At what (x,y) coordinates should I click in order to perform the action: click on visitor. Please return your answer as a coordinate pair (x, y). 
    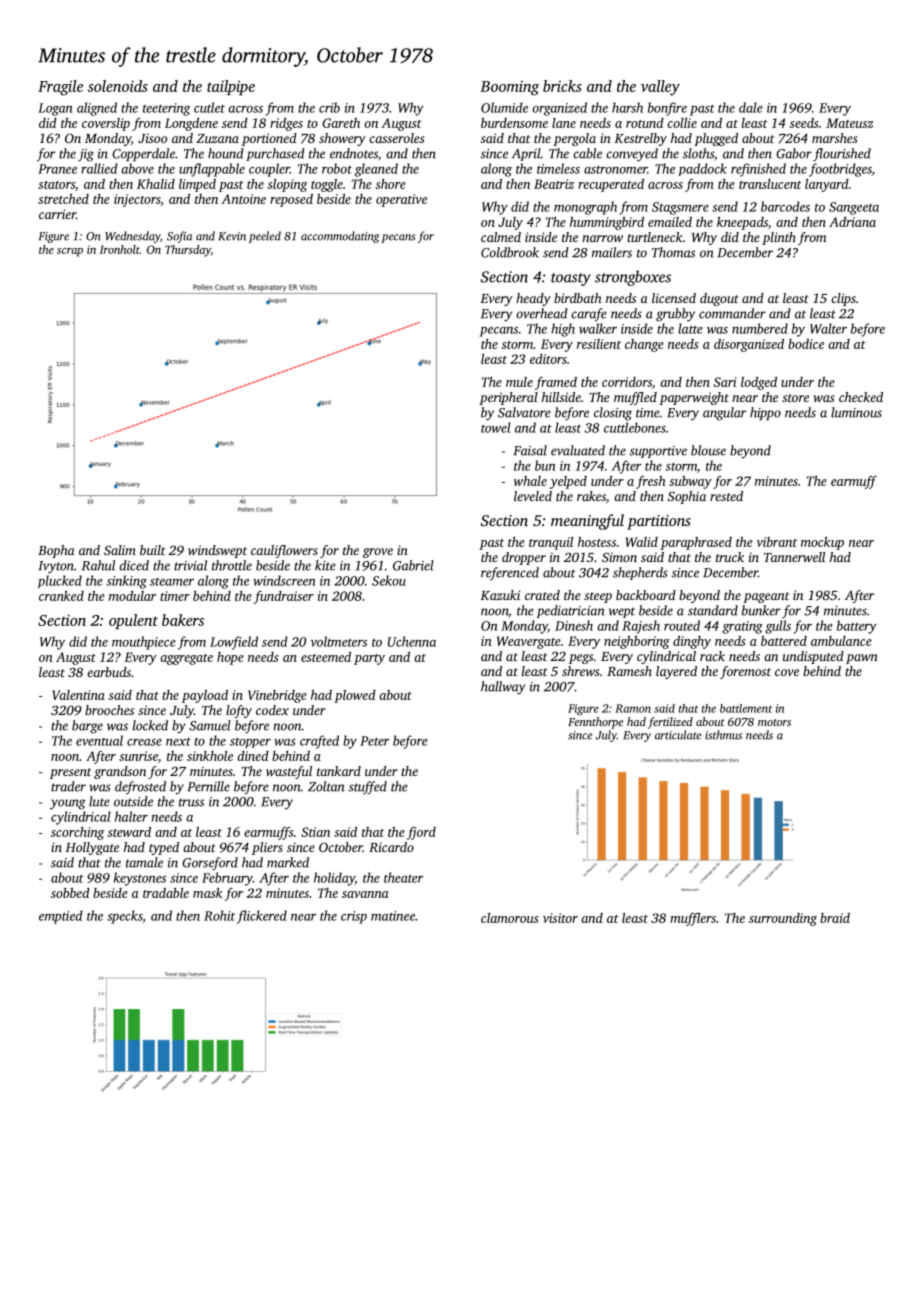
    Looking at the image, I should click on (560, 918).
